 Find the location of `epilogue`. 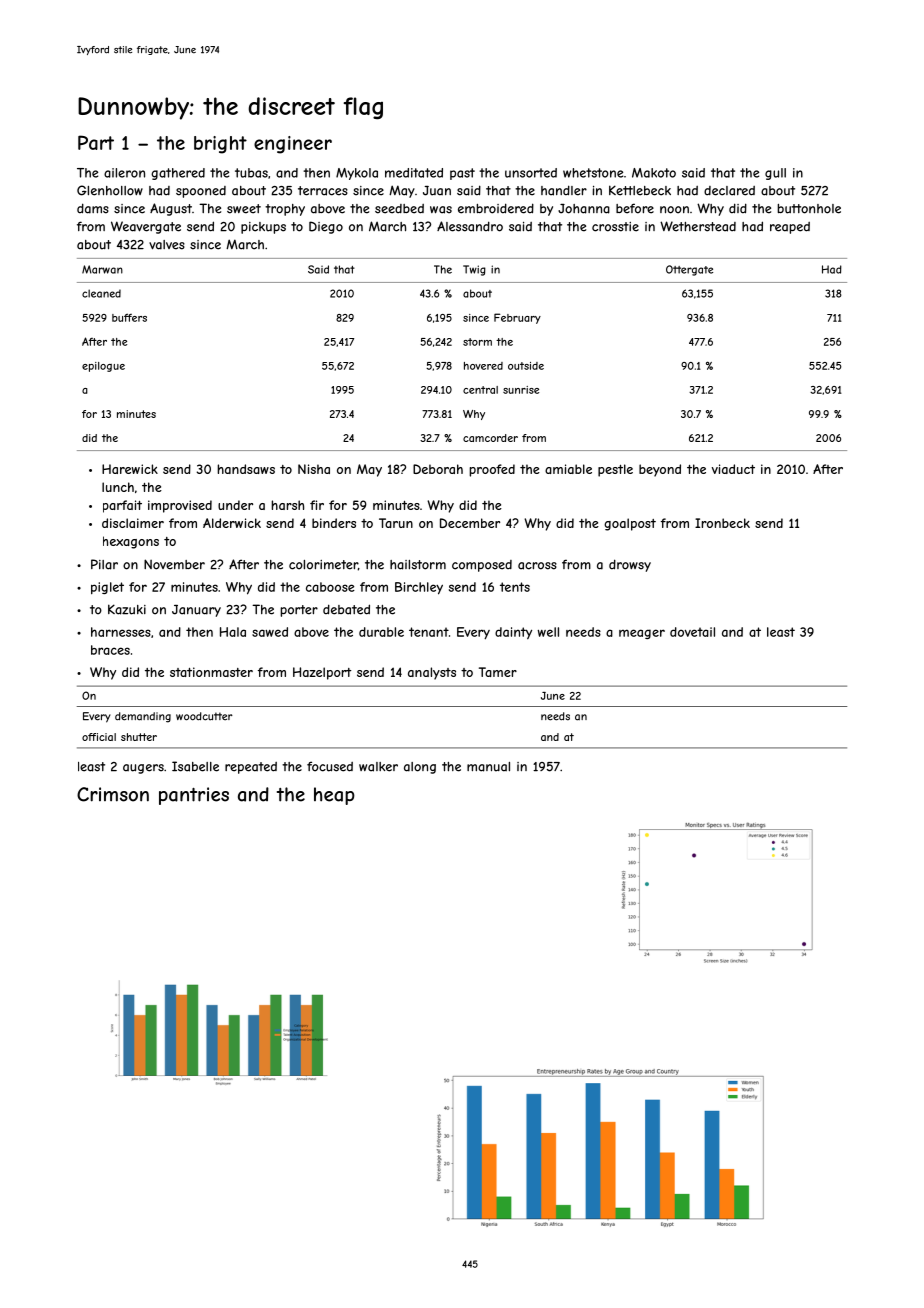

epilogue is located at coordinates (103, 367).
